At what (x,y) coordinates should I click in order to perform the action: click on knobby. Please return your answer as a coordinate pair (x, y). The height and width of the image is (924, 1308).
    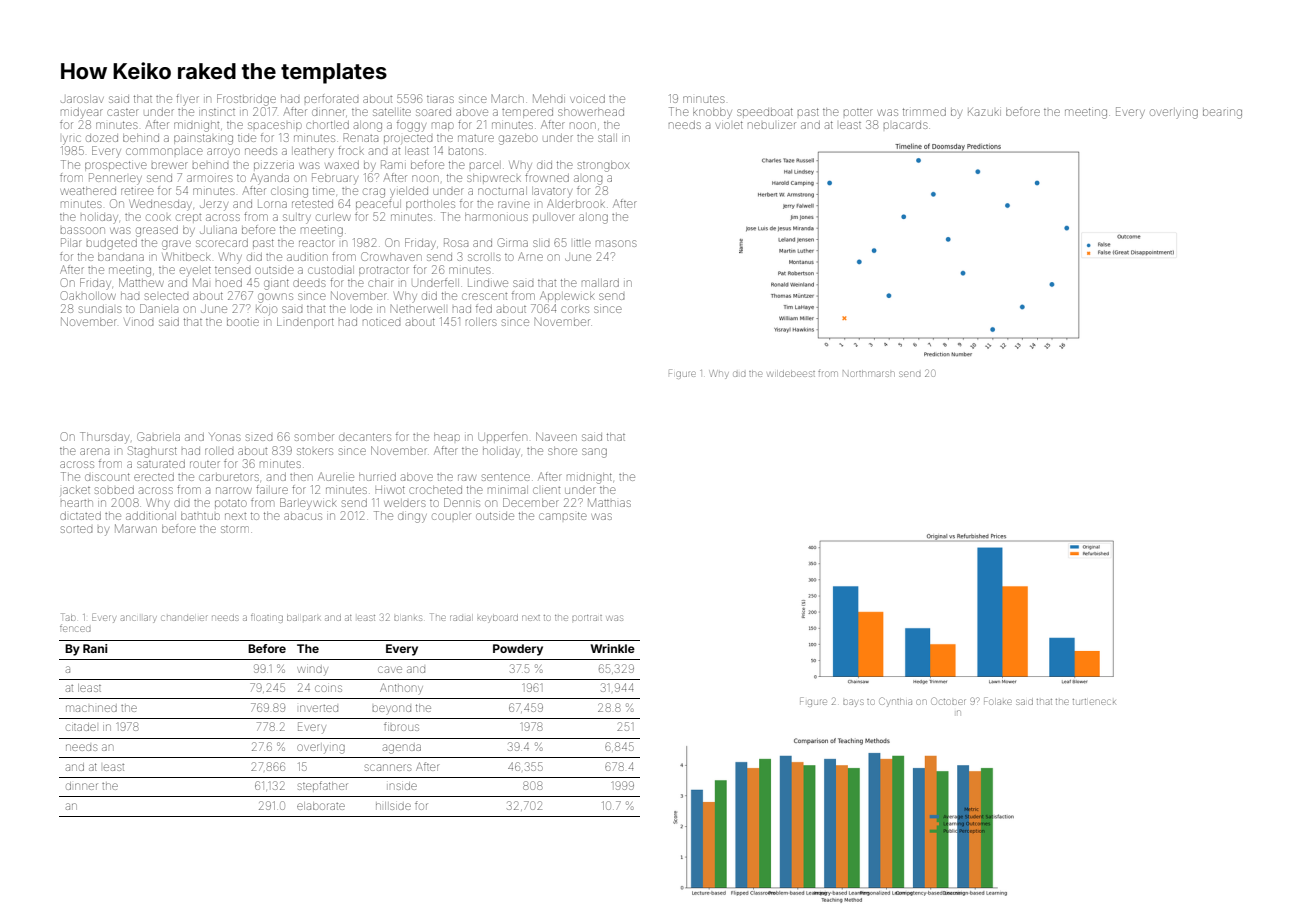
    Looking at the image, I should click on (712, 112).
